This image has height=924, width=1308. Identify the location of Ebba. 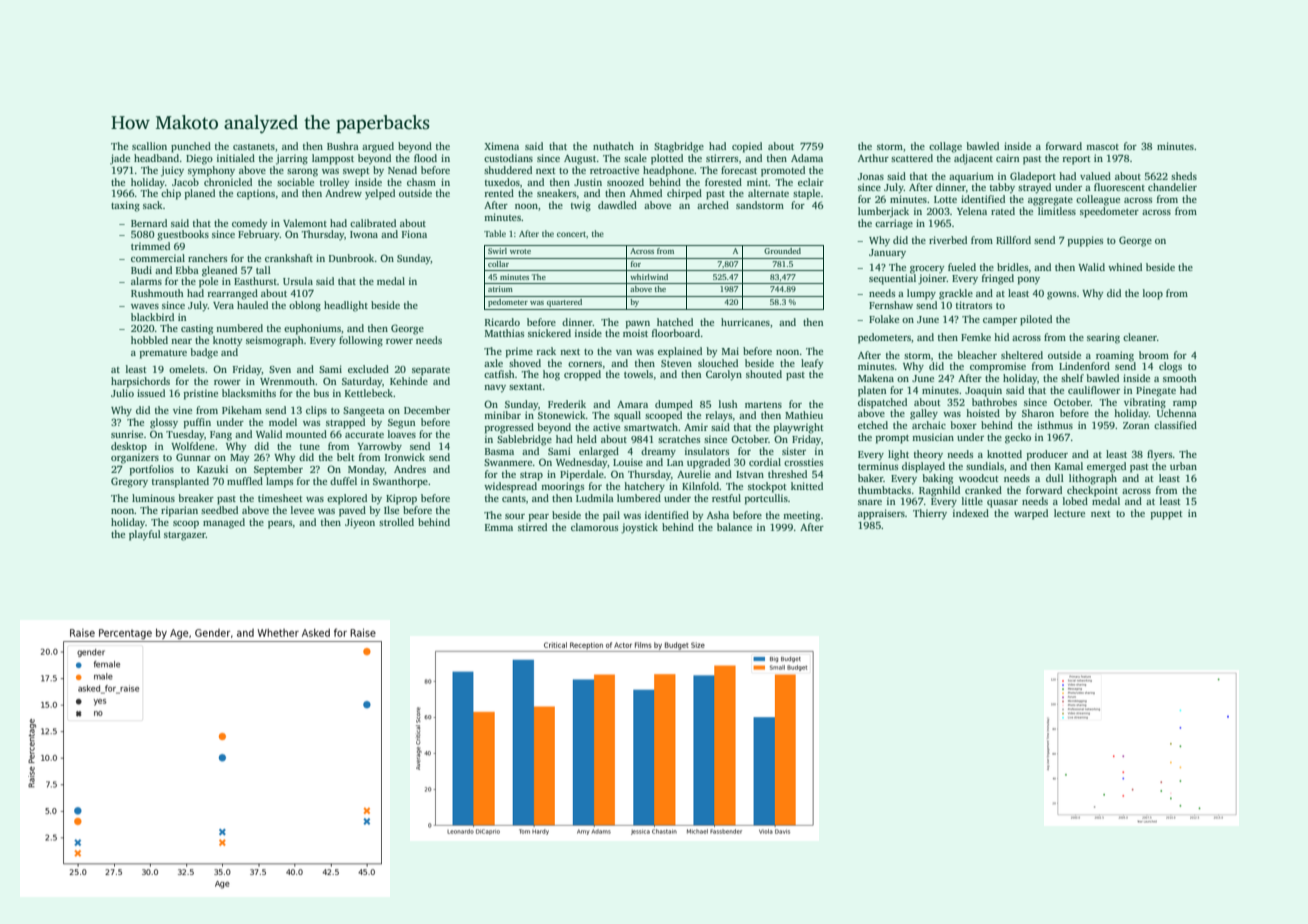
(187, 270).
